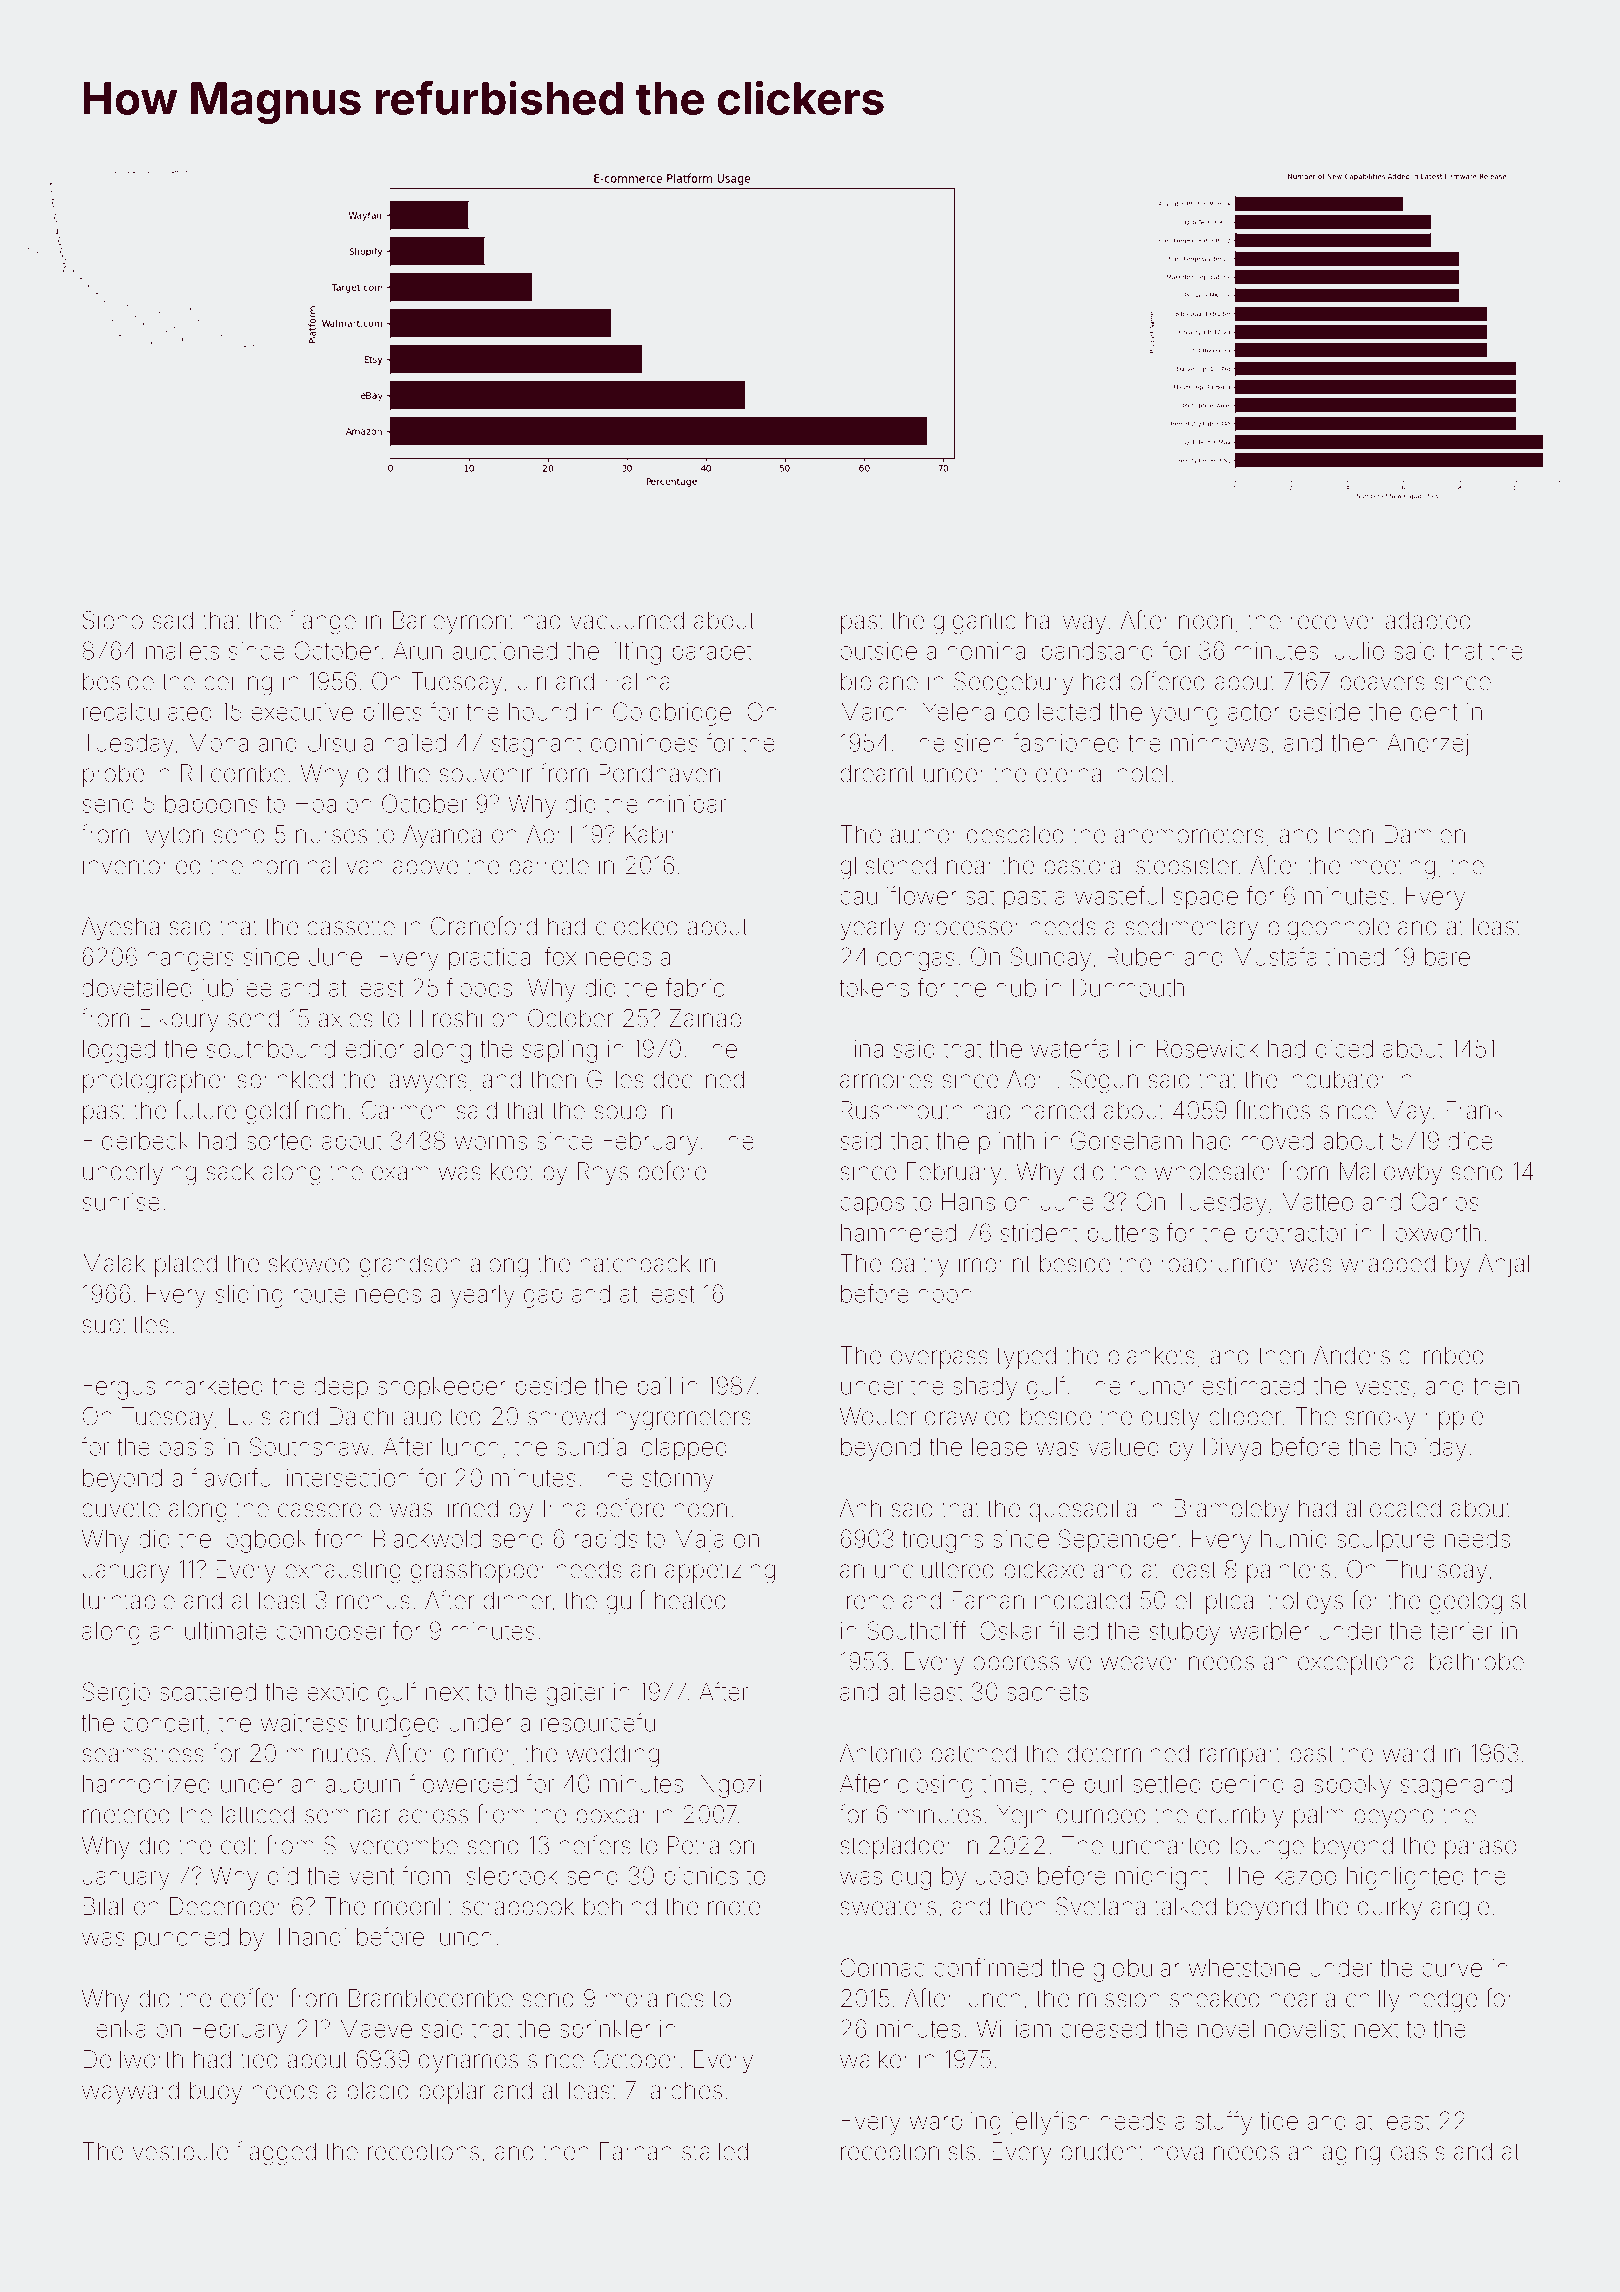  What do you see at coordinates (1388, 1265) in the document?
I see `wrapped` at bounding box center [1388, 1265].
